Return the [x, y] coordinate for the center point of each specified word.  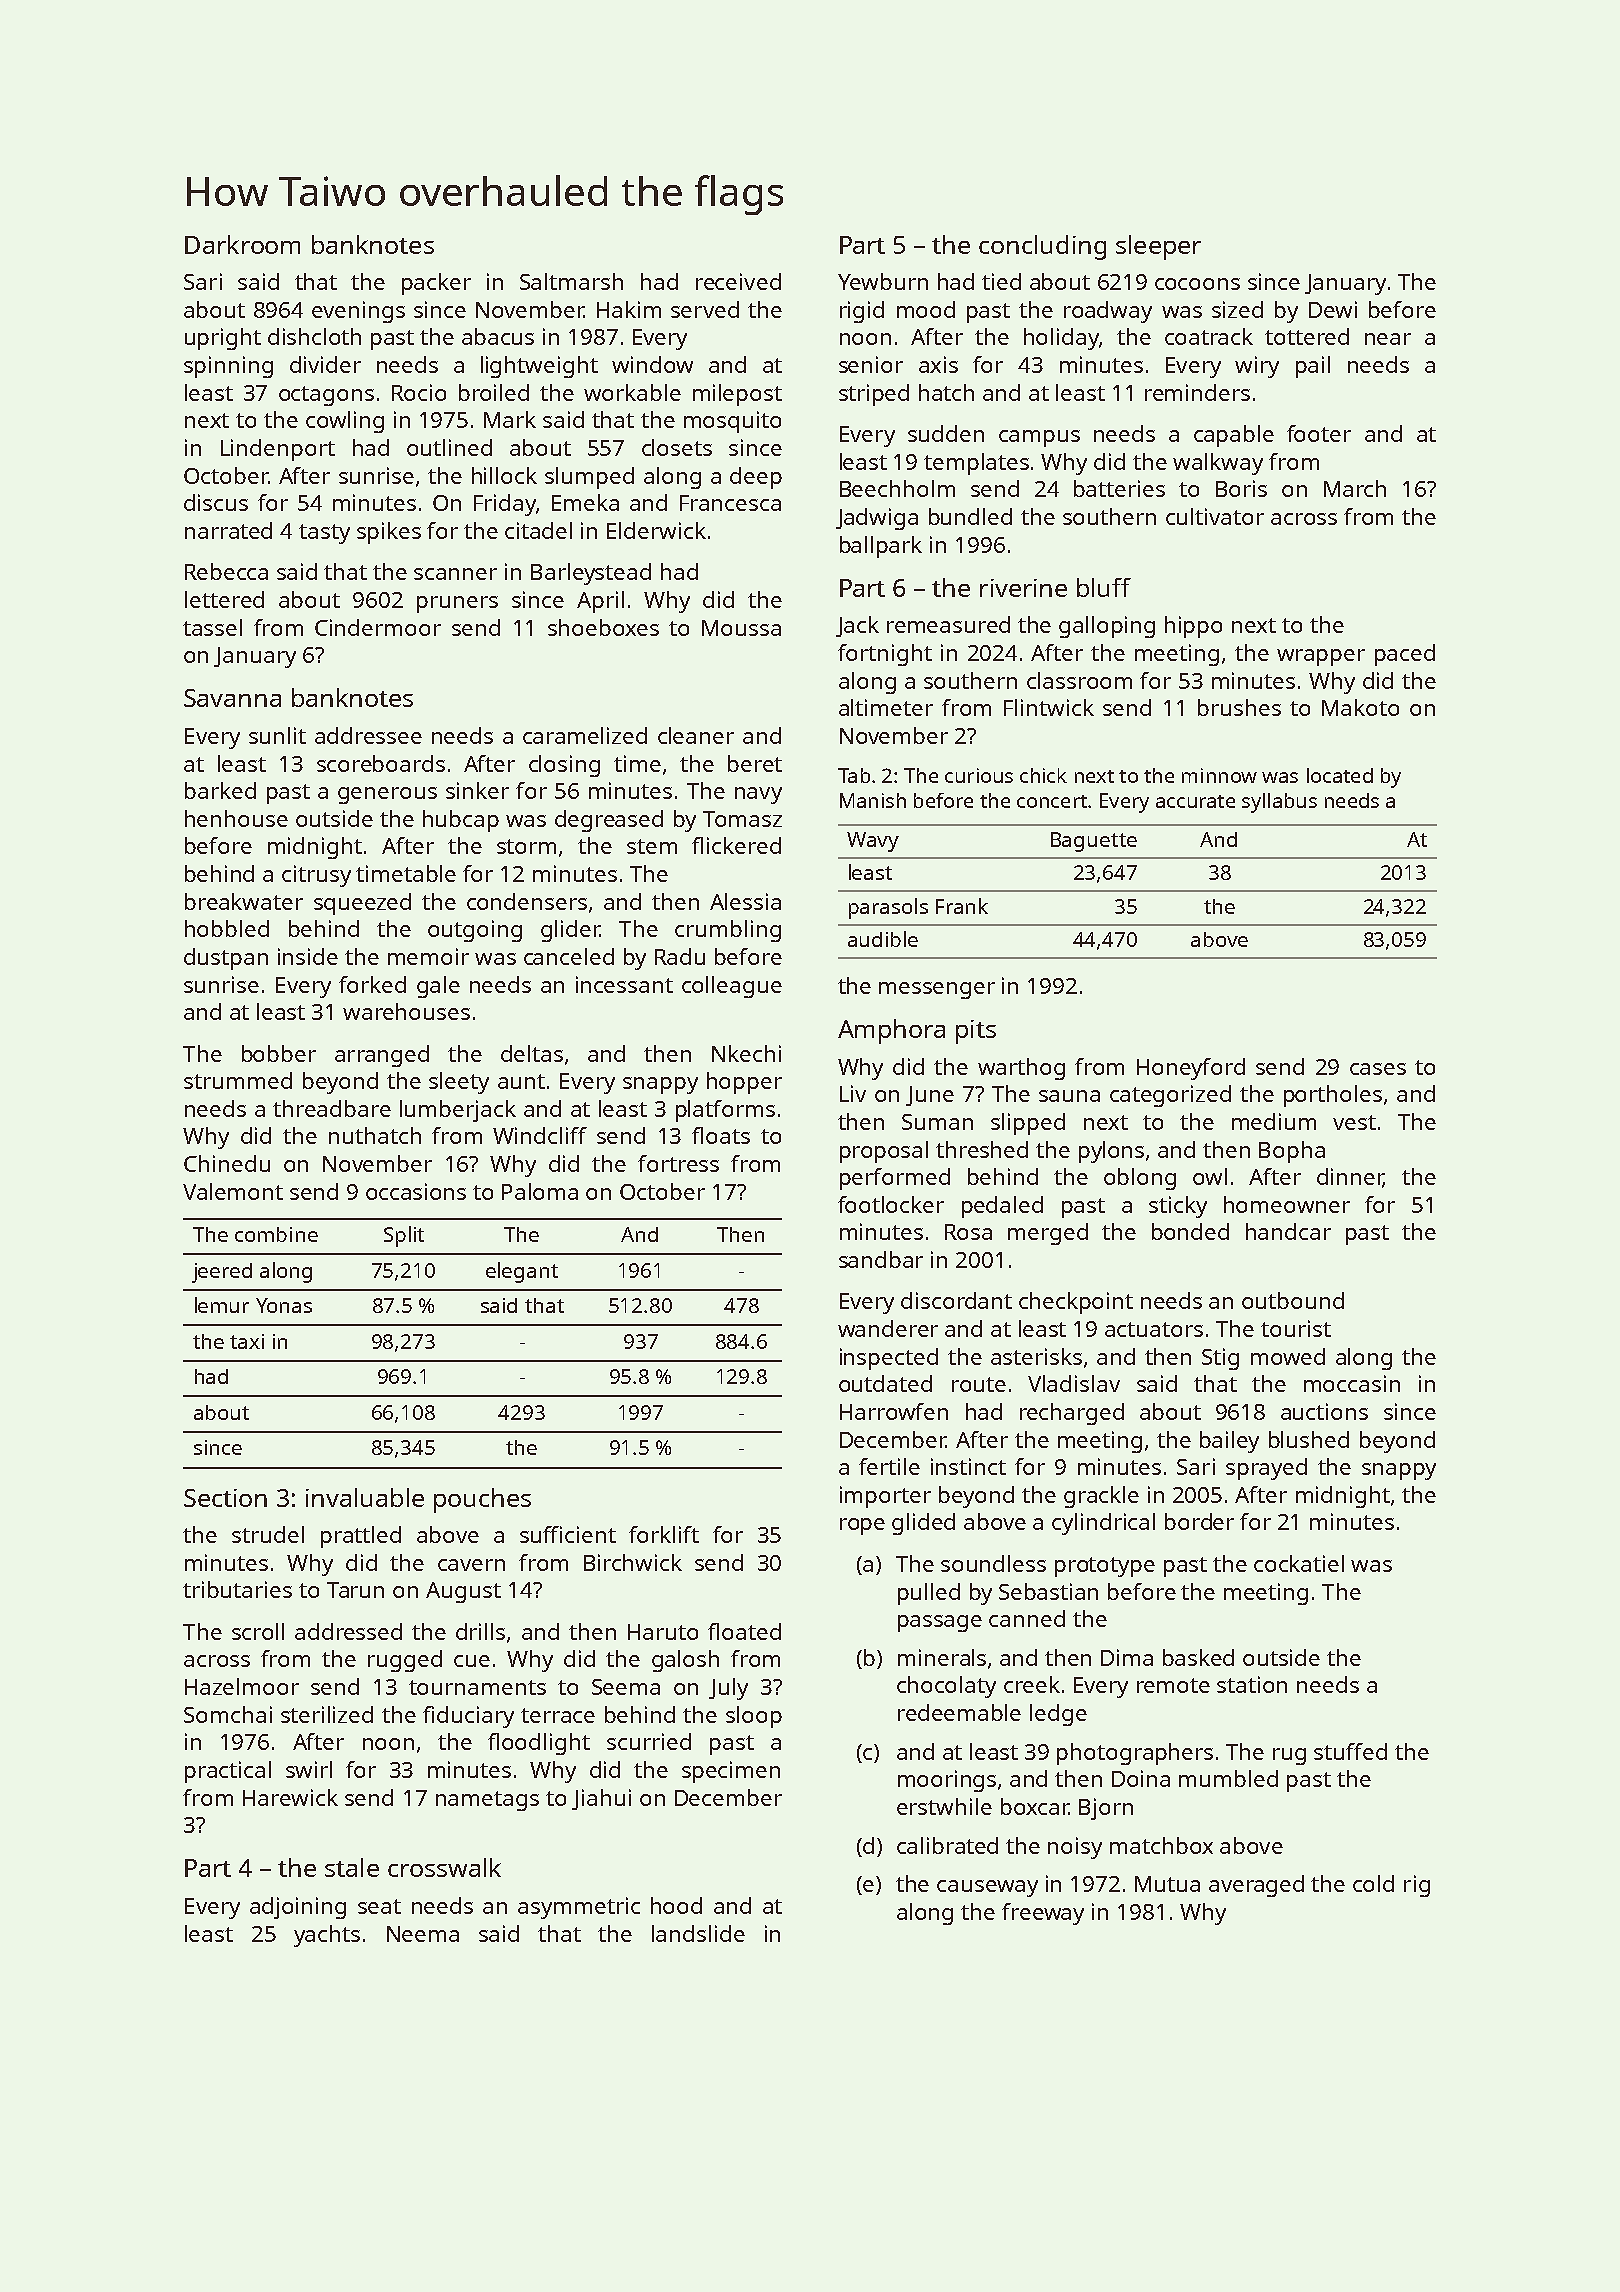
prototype [1105, 1567]
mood [926, 309]
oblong [1140, 1179]
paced [1405, 655]
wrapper [1321, 657]
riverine [1023, 588]
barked [220, 790]
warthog [1021, 1069]
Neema [423, 1934]
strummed [238, 1080]
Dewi [1333, 309]
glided [923, 1524]
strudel [268, 1534]
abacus [498, 336]
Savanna [232, 698]
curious [979, 775]
